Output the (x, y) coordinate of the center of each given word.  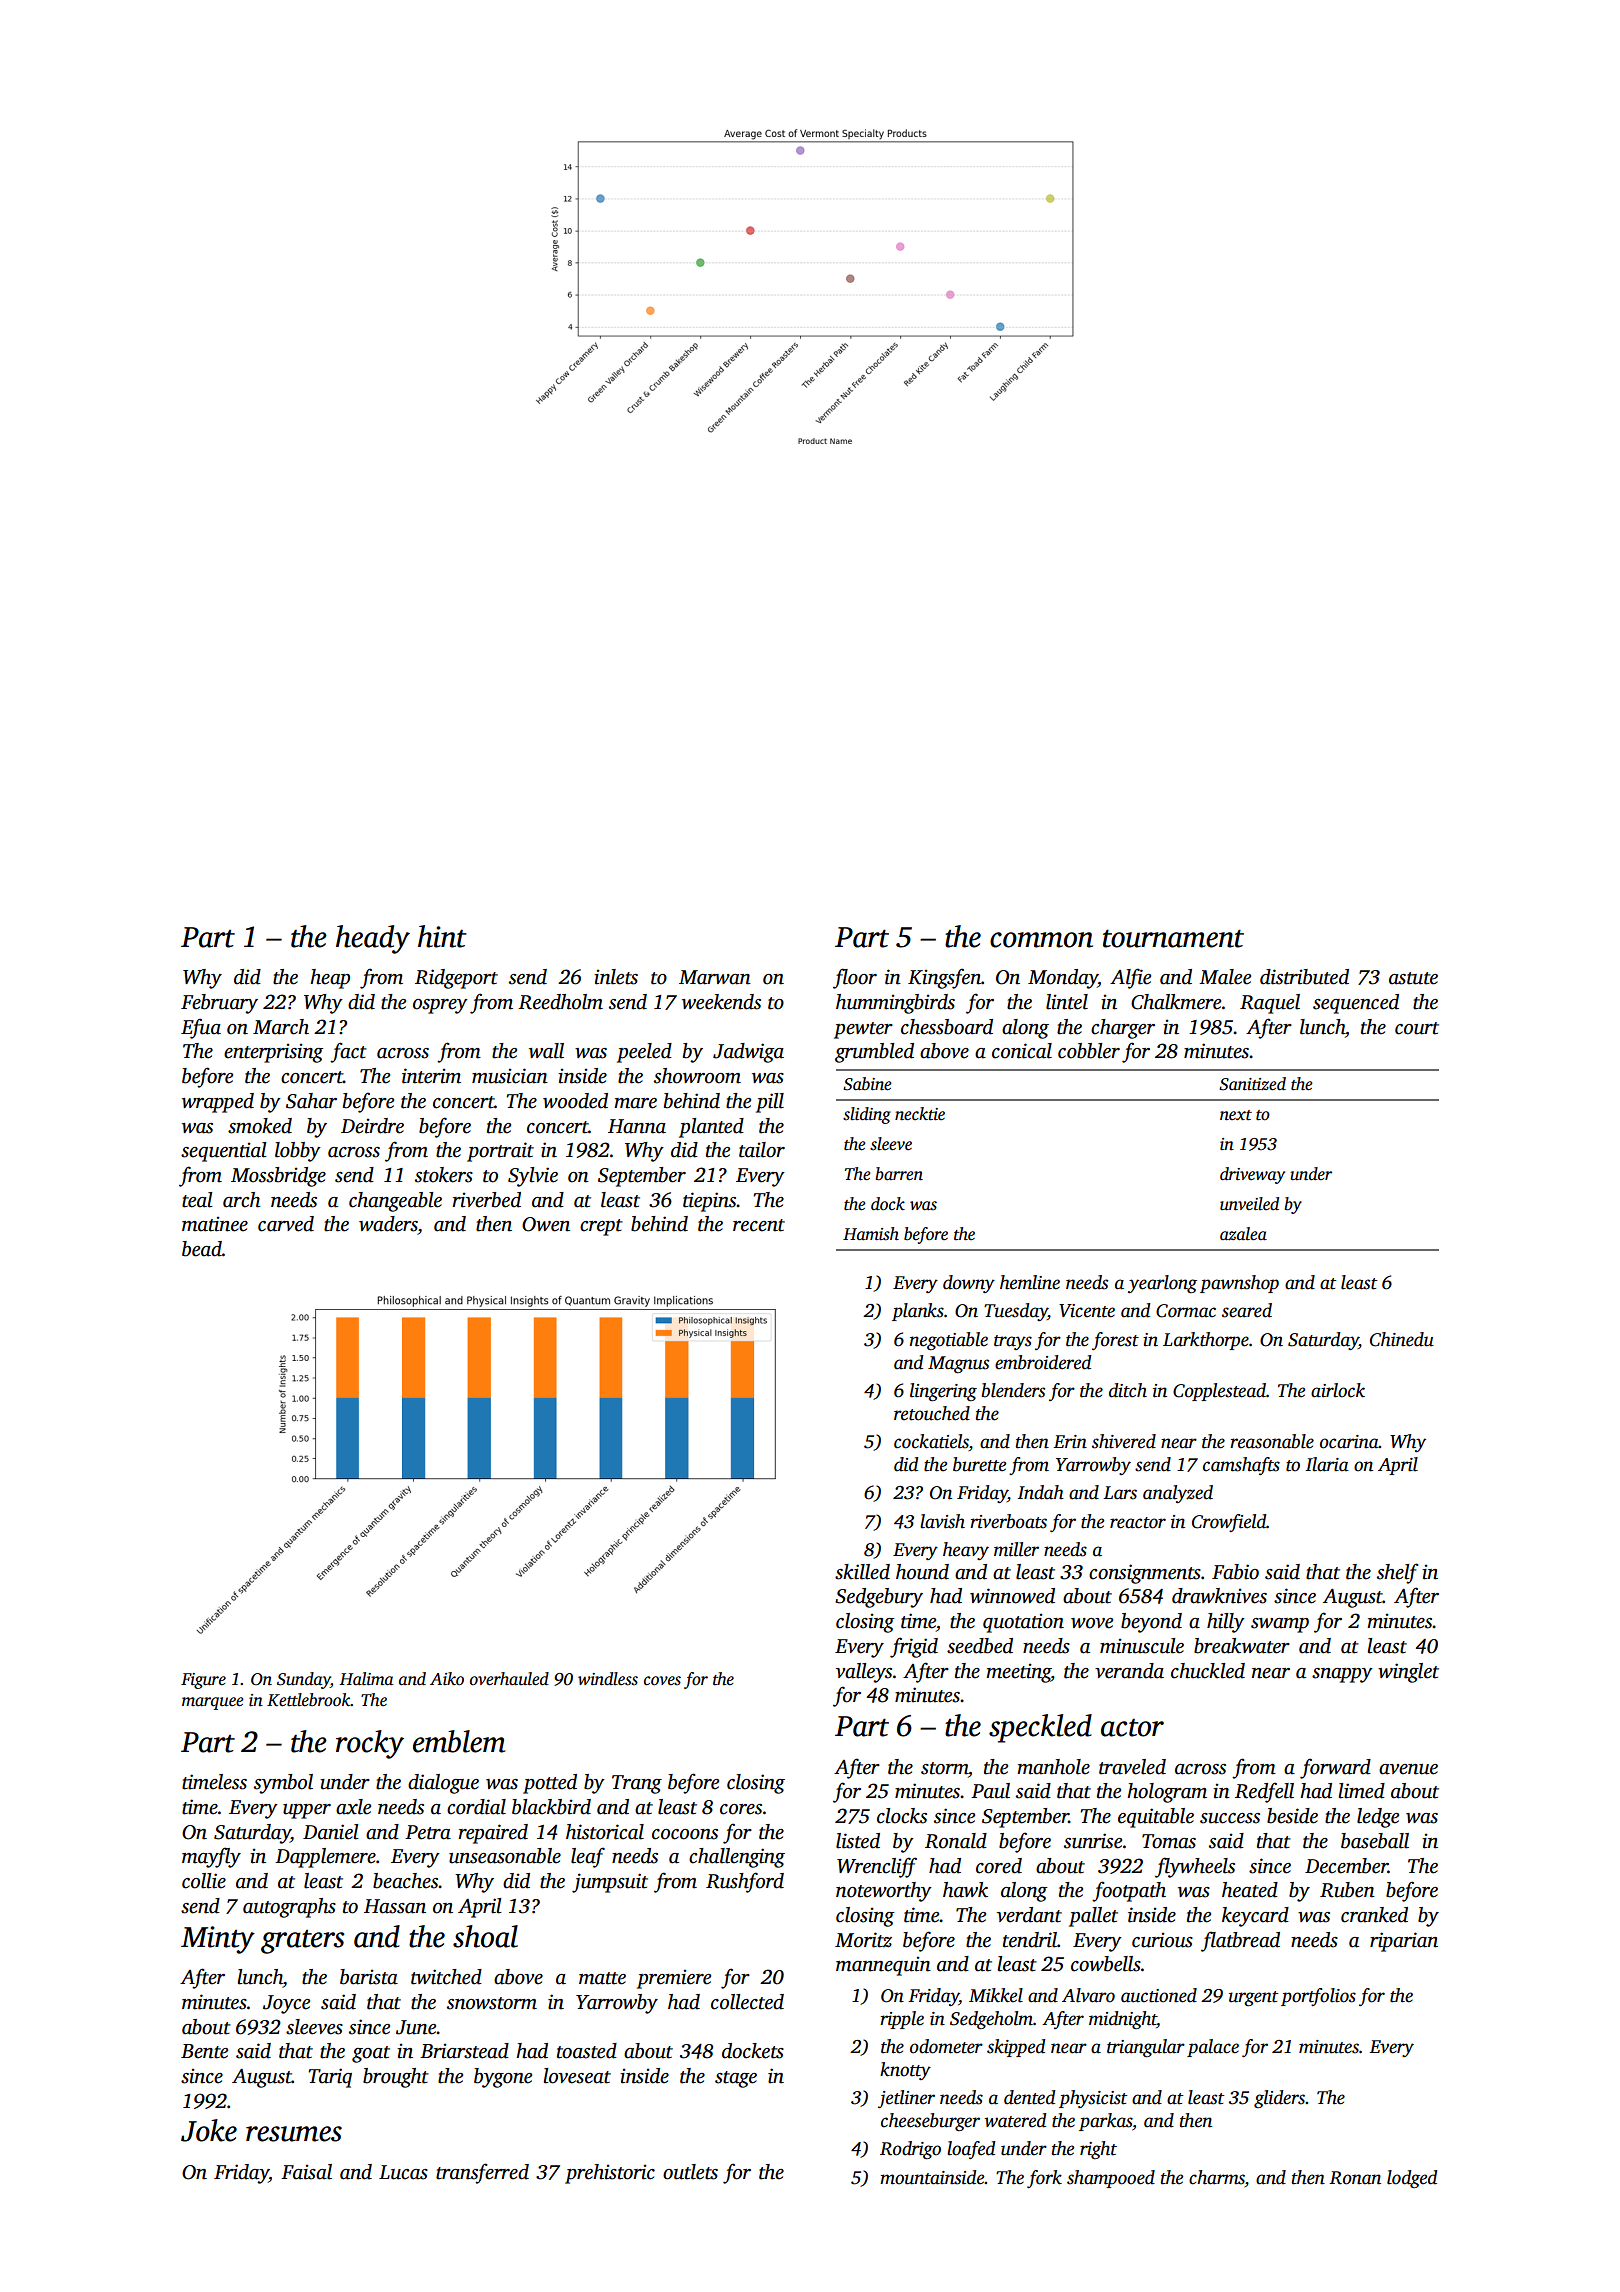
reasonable (1272, 1441)
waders (388, 1224)
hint (442, 936)
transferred (482, 2173)
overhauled (509, 1679)
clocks (902, 1816)
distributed (1304, 977)
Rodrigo (910, 2150)
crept (601, 1227)
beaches (406, 1881)
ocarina (1349, 1442)
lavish (942, 1521)
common (1041, 940)
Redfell (1264, 1792)
